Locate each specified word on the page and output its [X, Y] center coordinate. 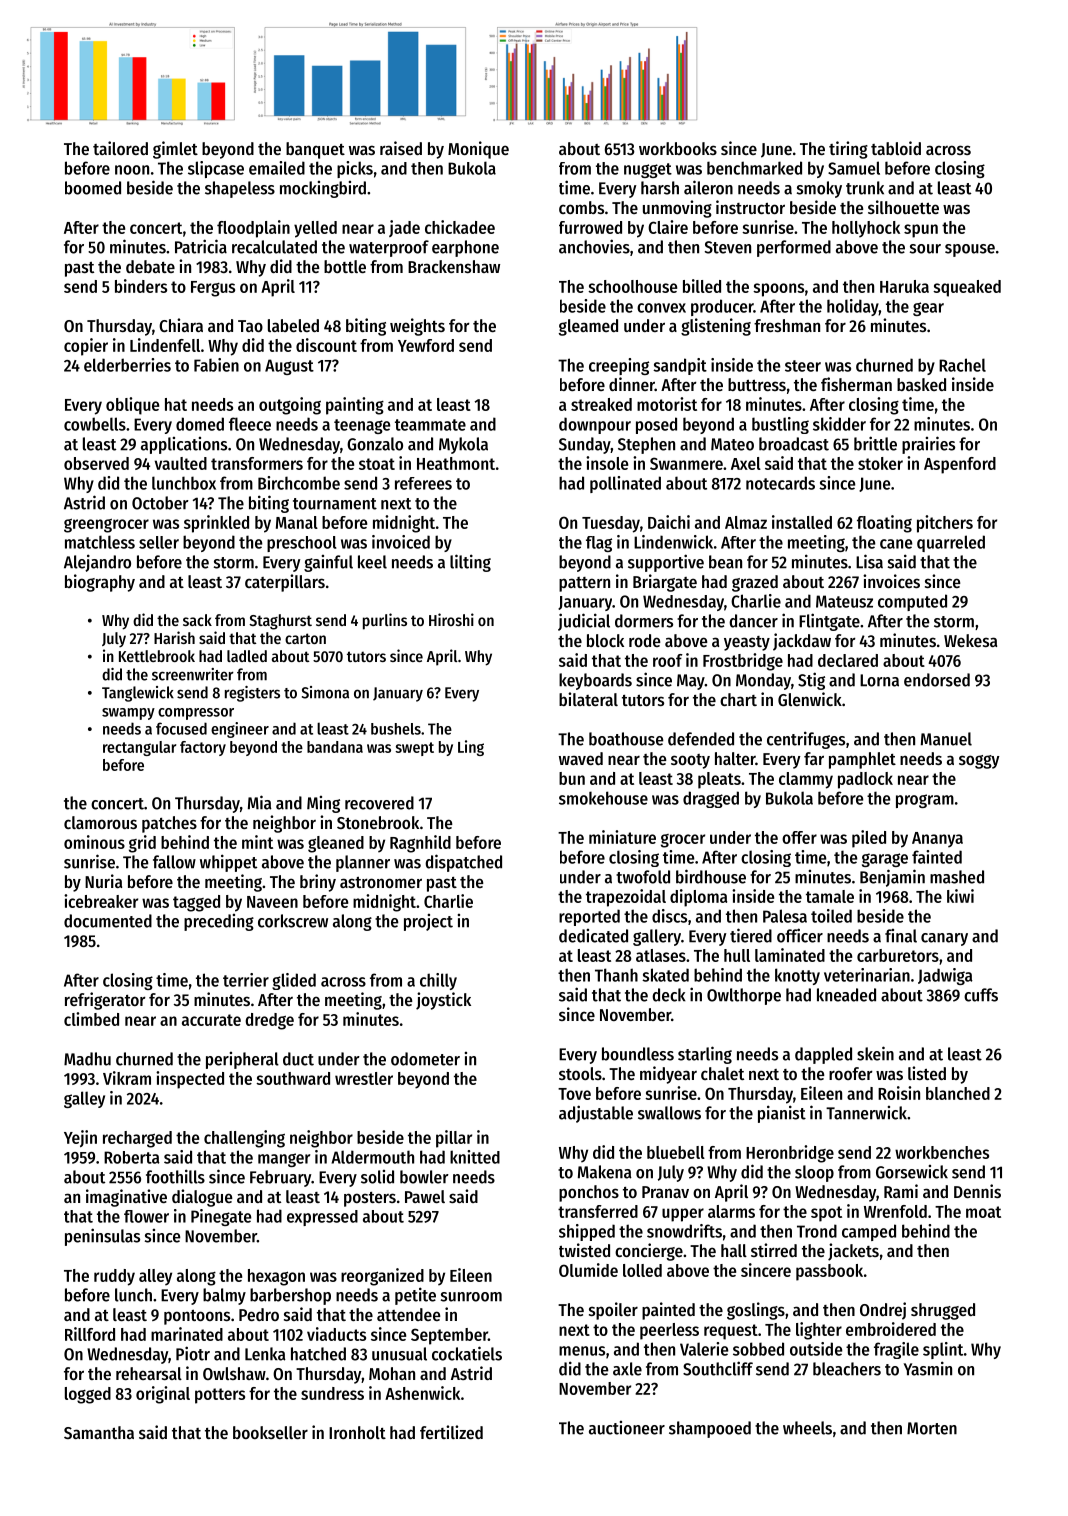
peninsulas [102, 1237]
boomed [93, 188]
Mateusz [844, 601]
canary [944, 939]
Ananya [937, 840]
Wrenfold [895, 1211]
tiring [848, 150]
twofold [643, 877]
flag [599, 544]
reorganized [382, 1277]
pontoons [197, 1317]
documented [108, 921]
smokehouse [603, 798]
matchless [100, 542]
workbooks [678, 148]
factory [203, 748]
